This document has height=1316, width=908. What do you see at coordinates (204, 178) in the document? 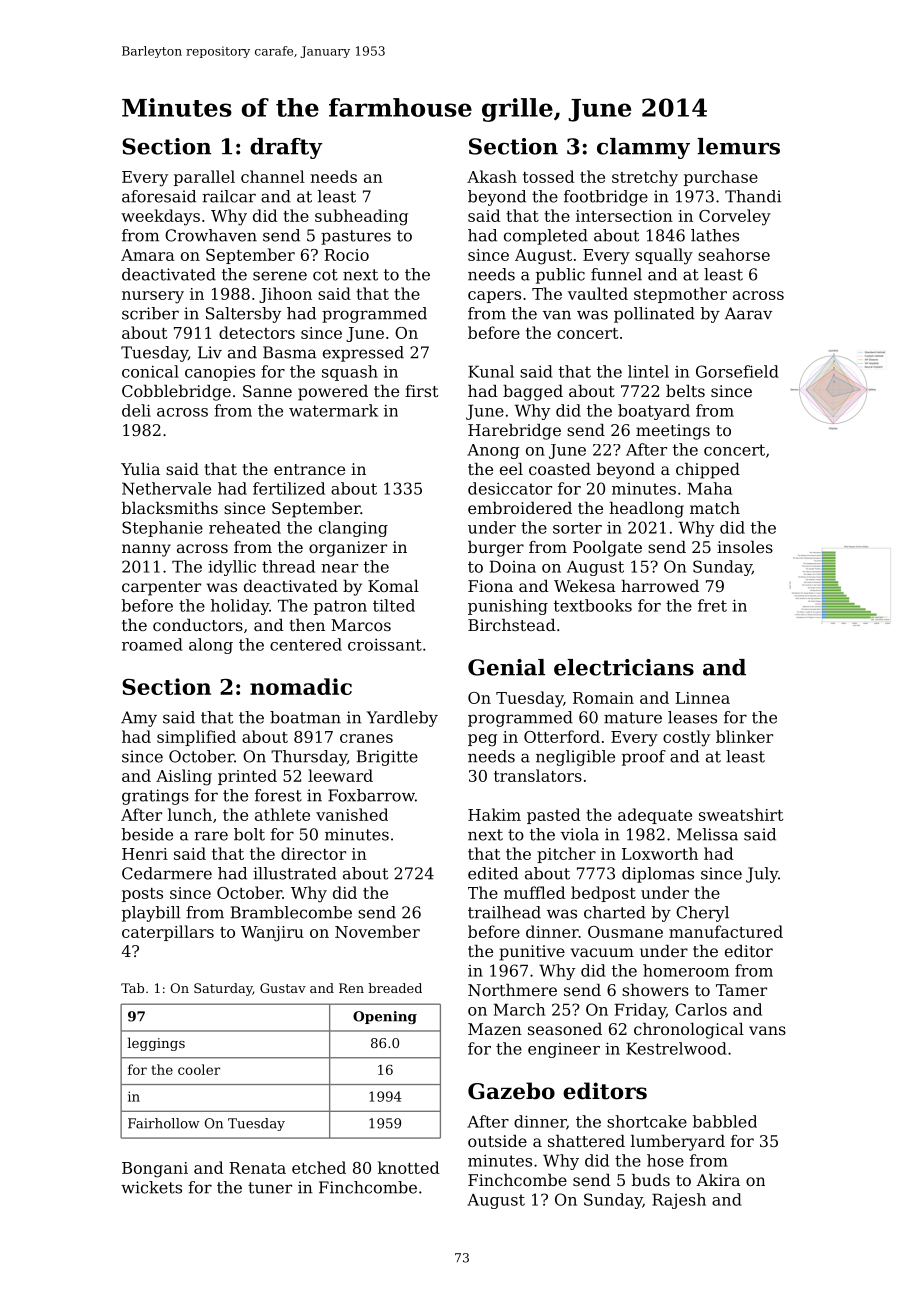
I see `parallel` at bounding box center [204, 178].
